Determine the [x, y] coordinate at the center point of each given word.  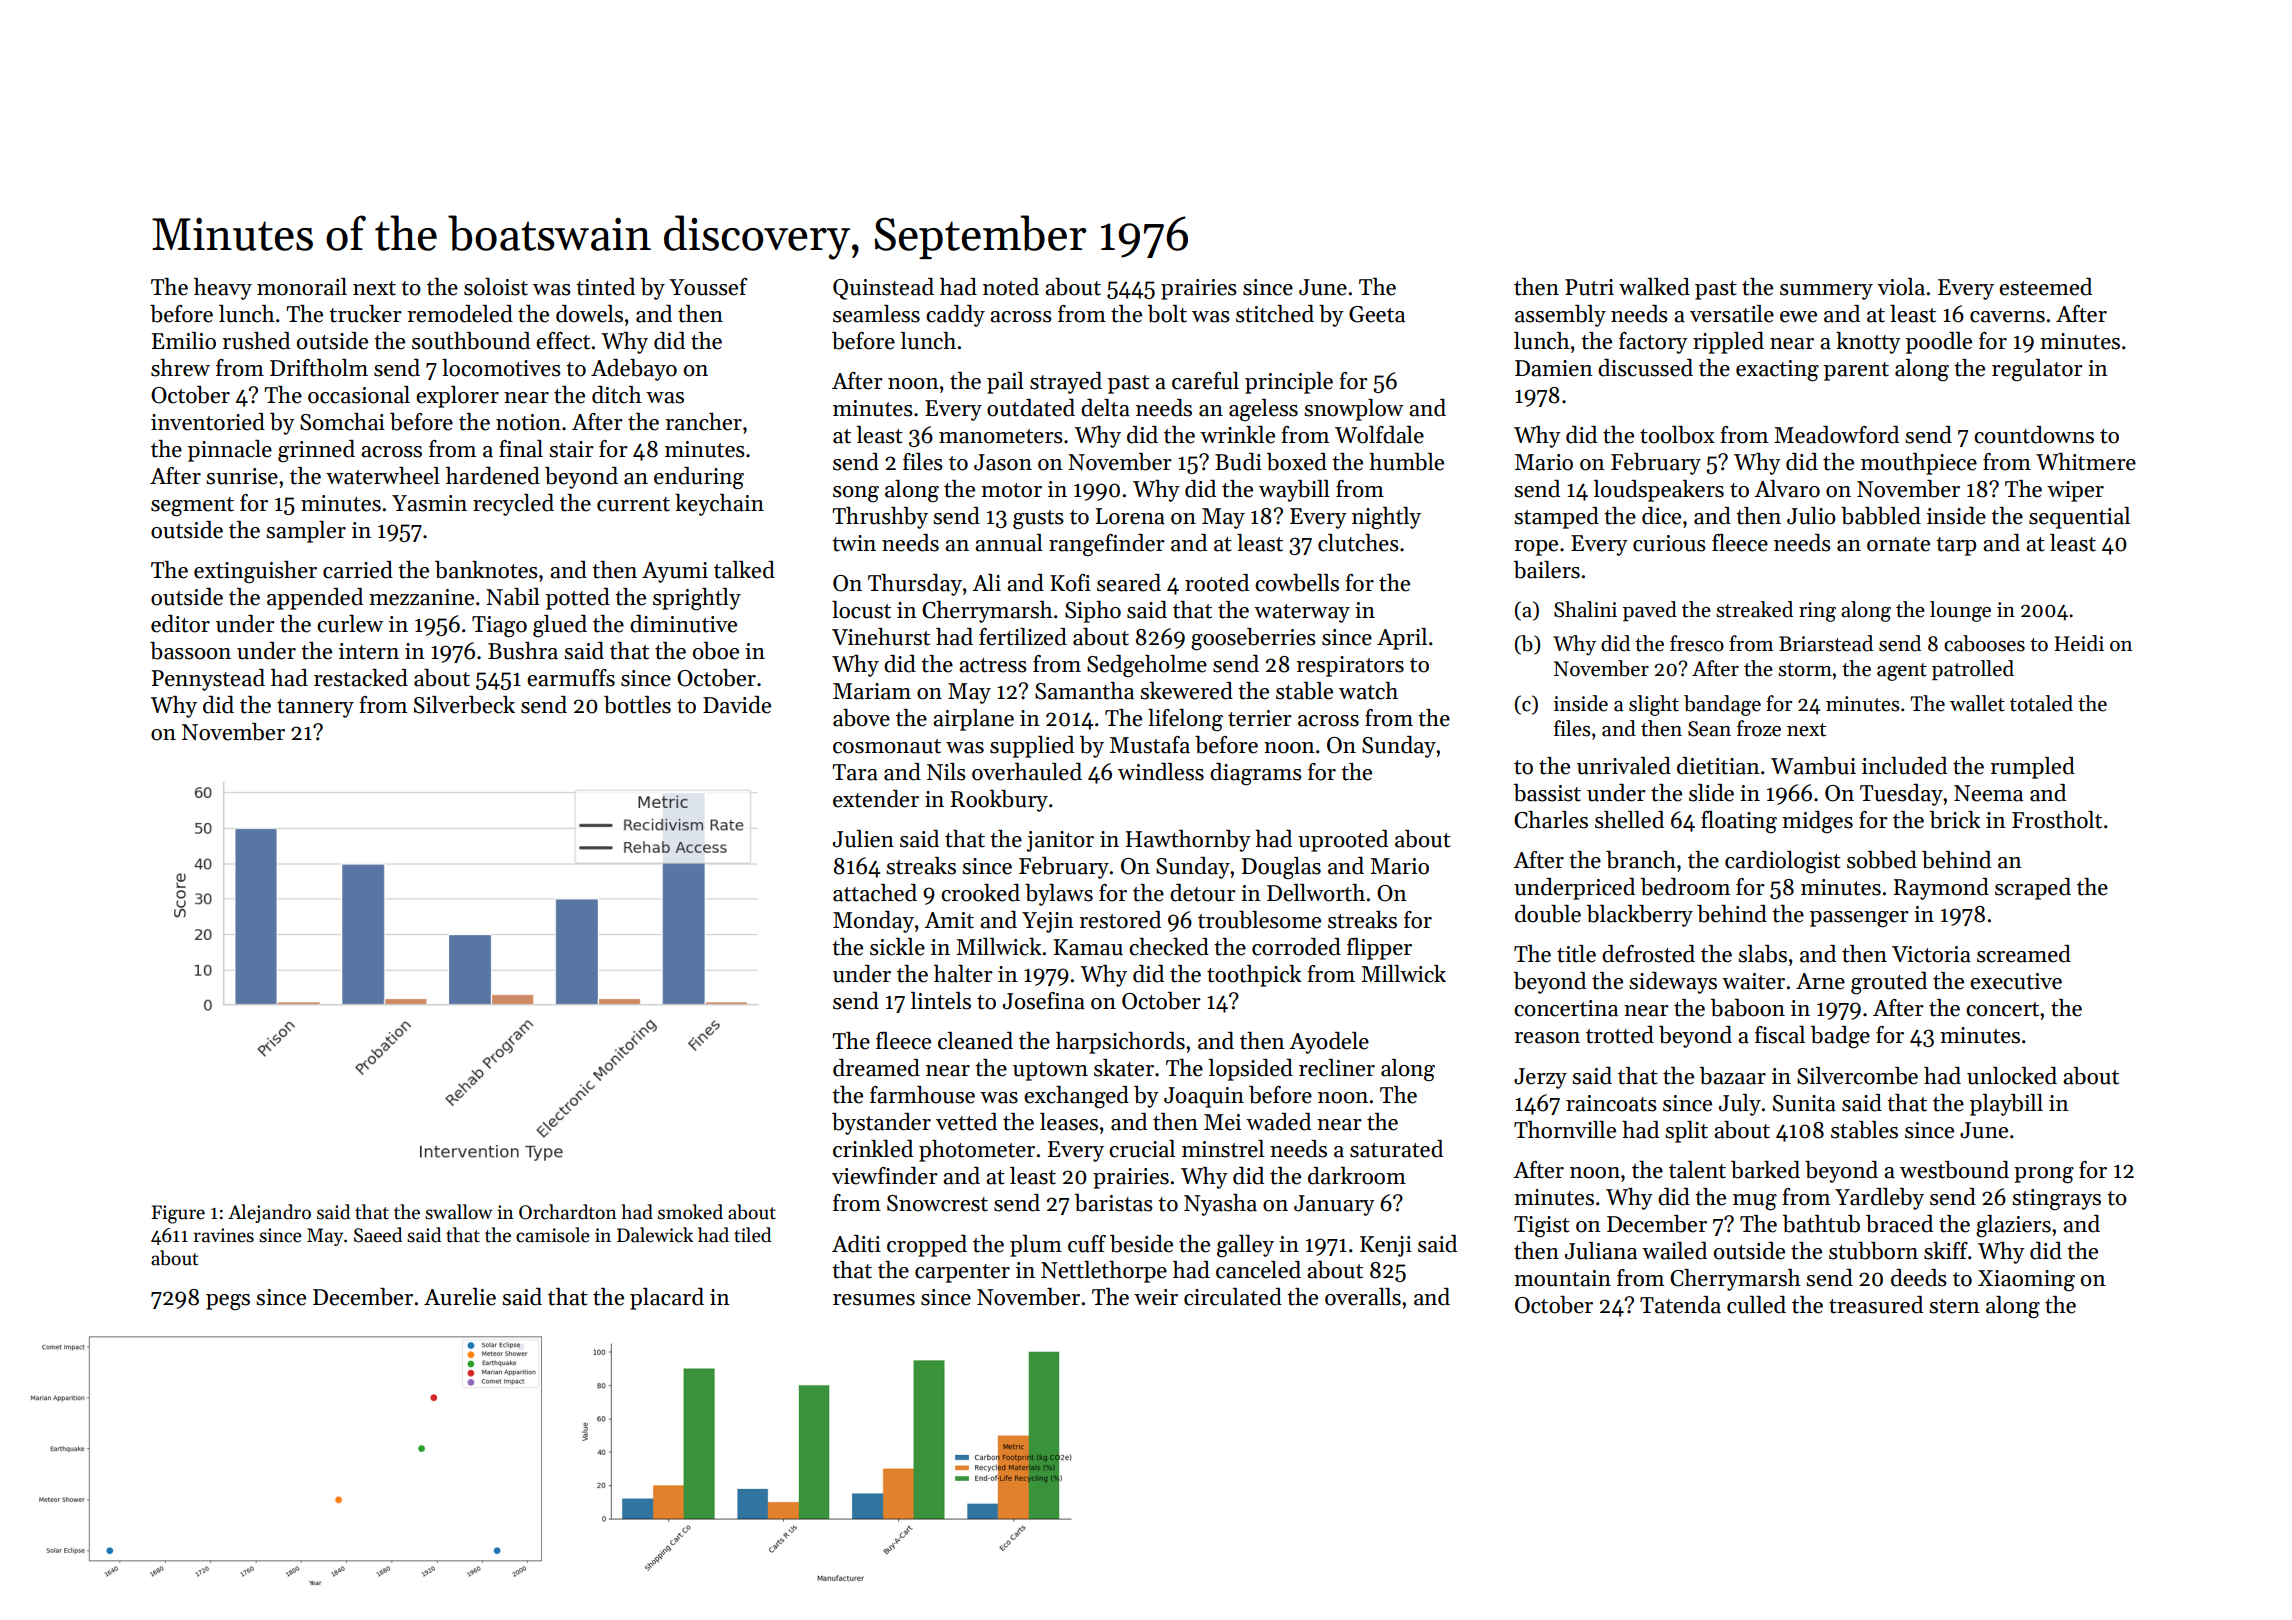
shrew [180, 368]
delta [1105, 408]
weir [1156, 1297]
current [633, 504]
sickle [897, 947]
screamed [2024, 954]
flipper [1379, 949]
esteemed [2045, 287]
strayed [1066, 383]
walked [1654, 287]
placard [667, 1299]
